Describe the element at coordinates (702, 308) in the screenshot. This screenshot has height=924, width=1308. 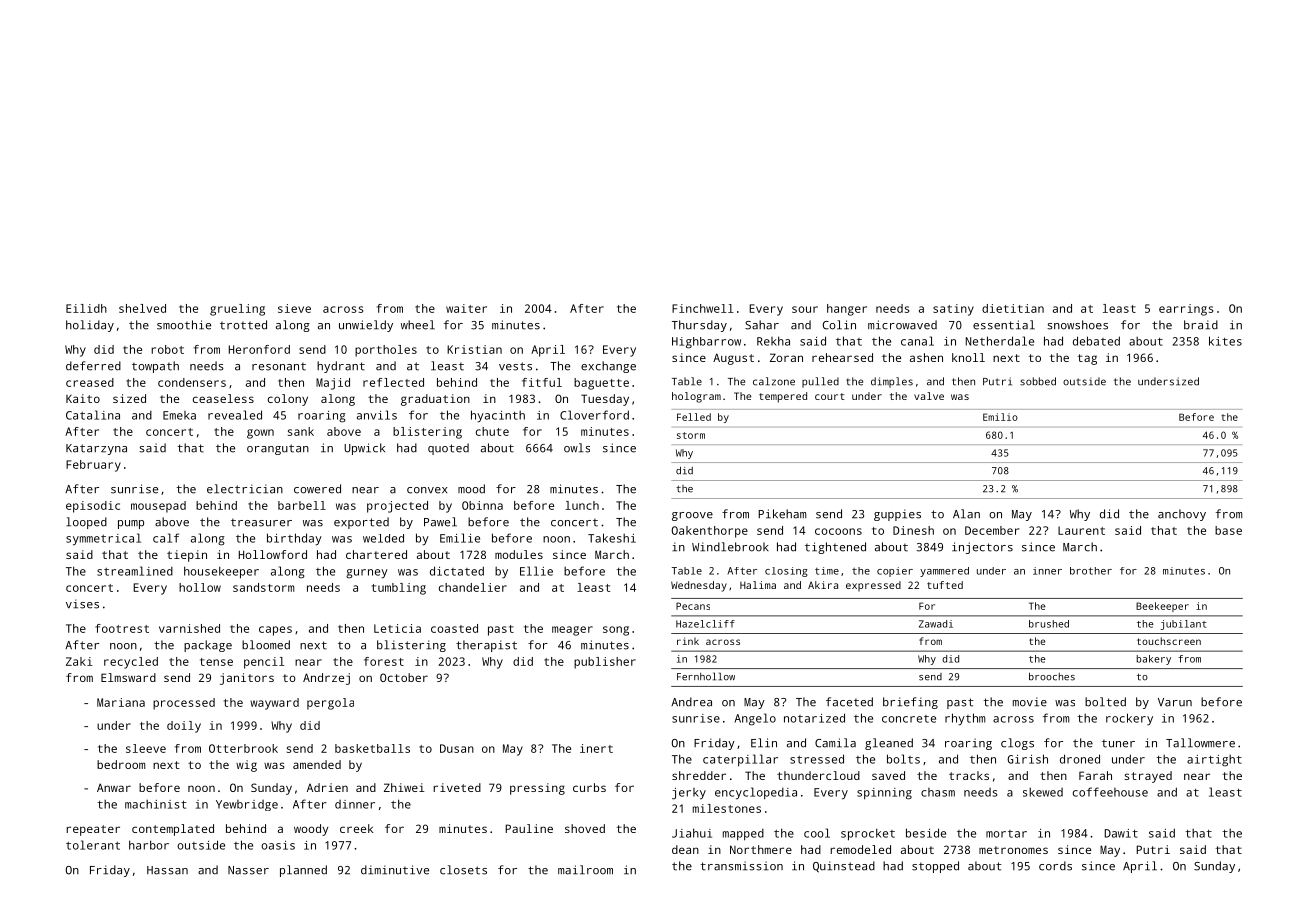
I see `Finchwell` at that location.
